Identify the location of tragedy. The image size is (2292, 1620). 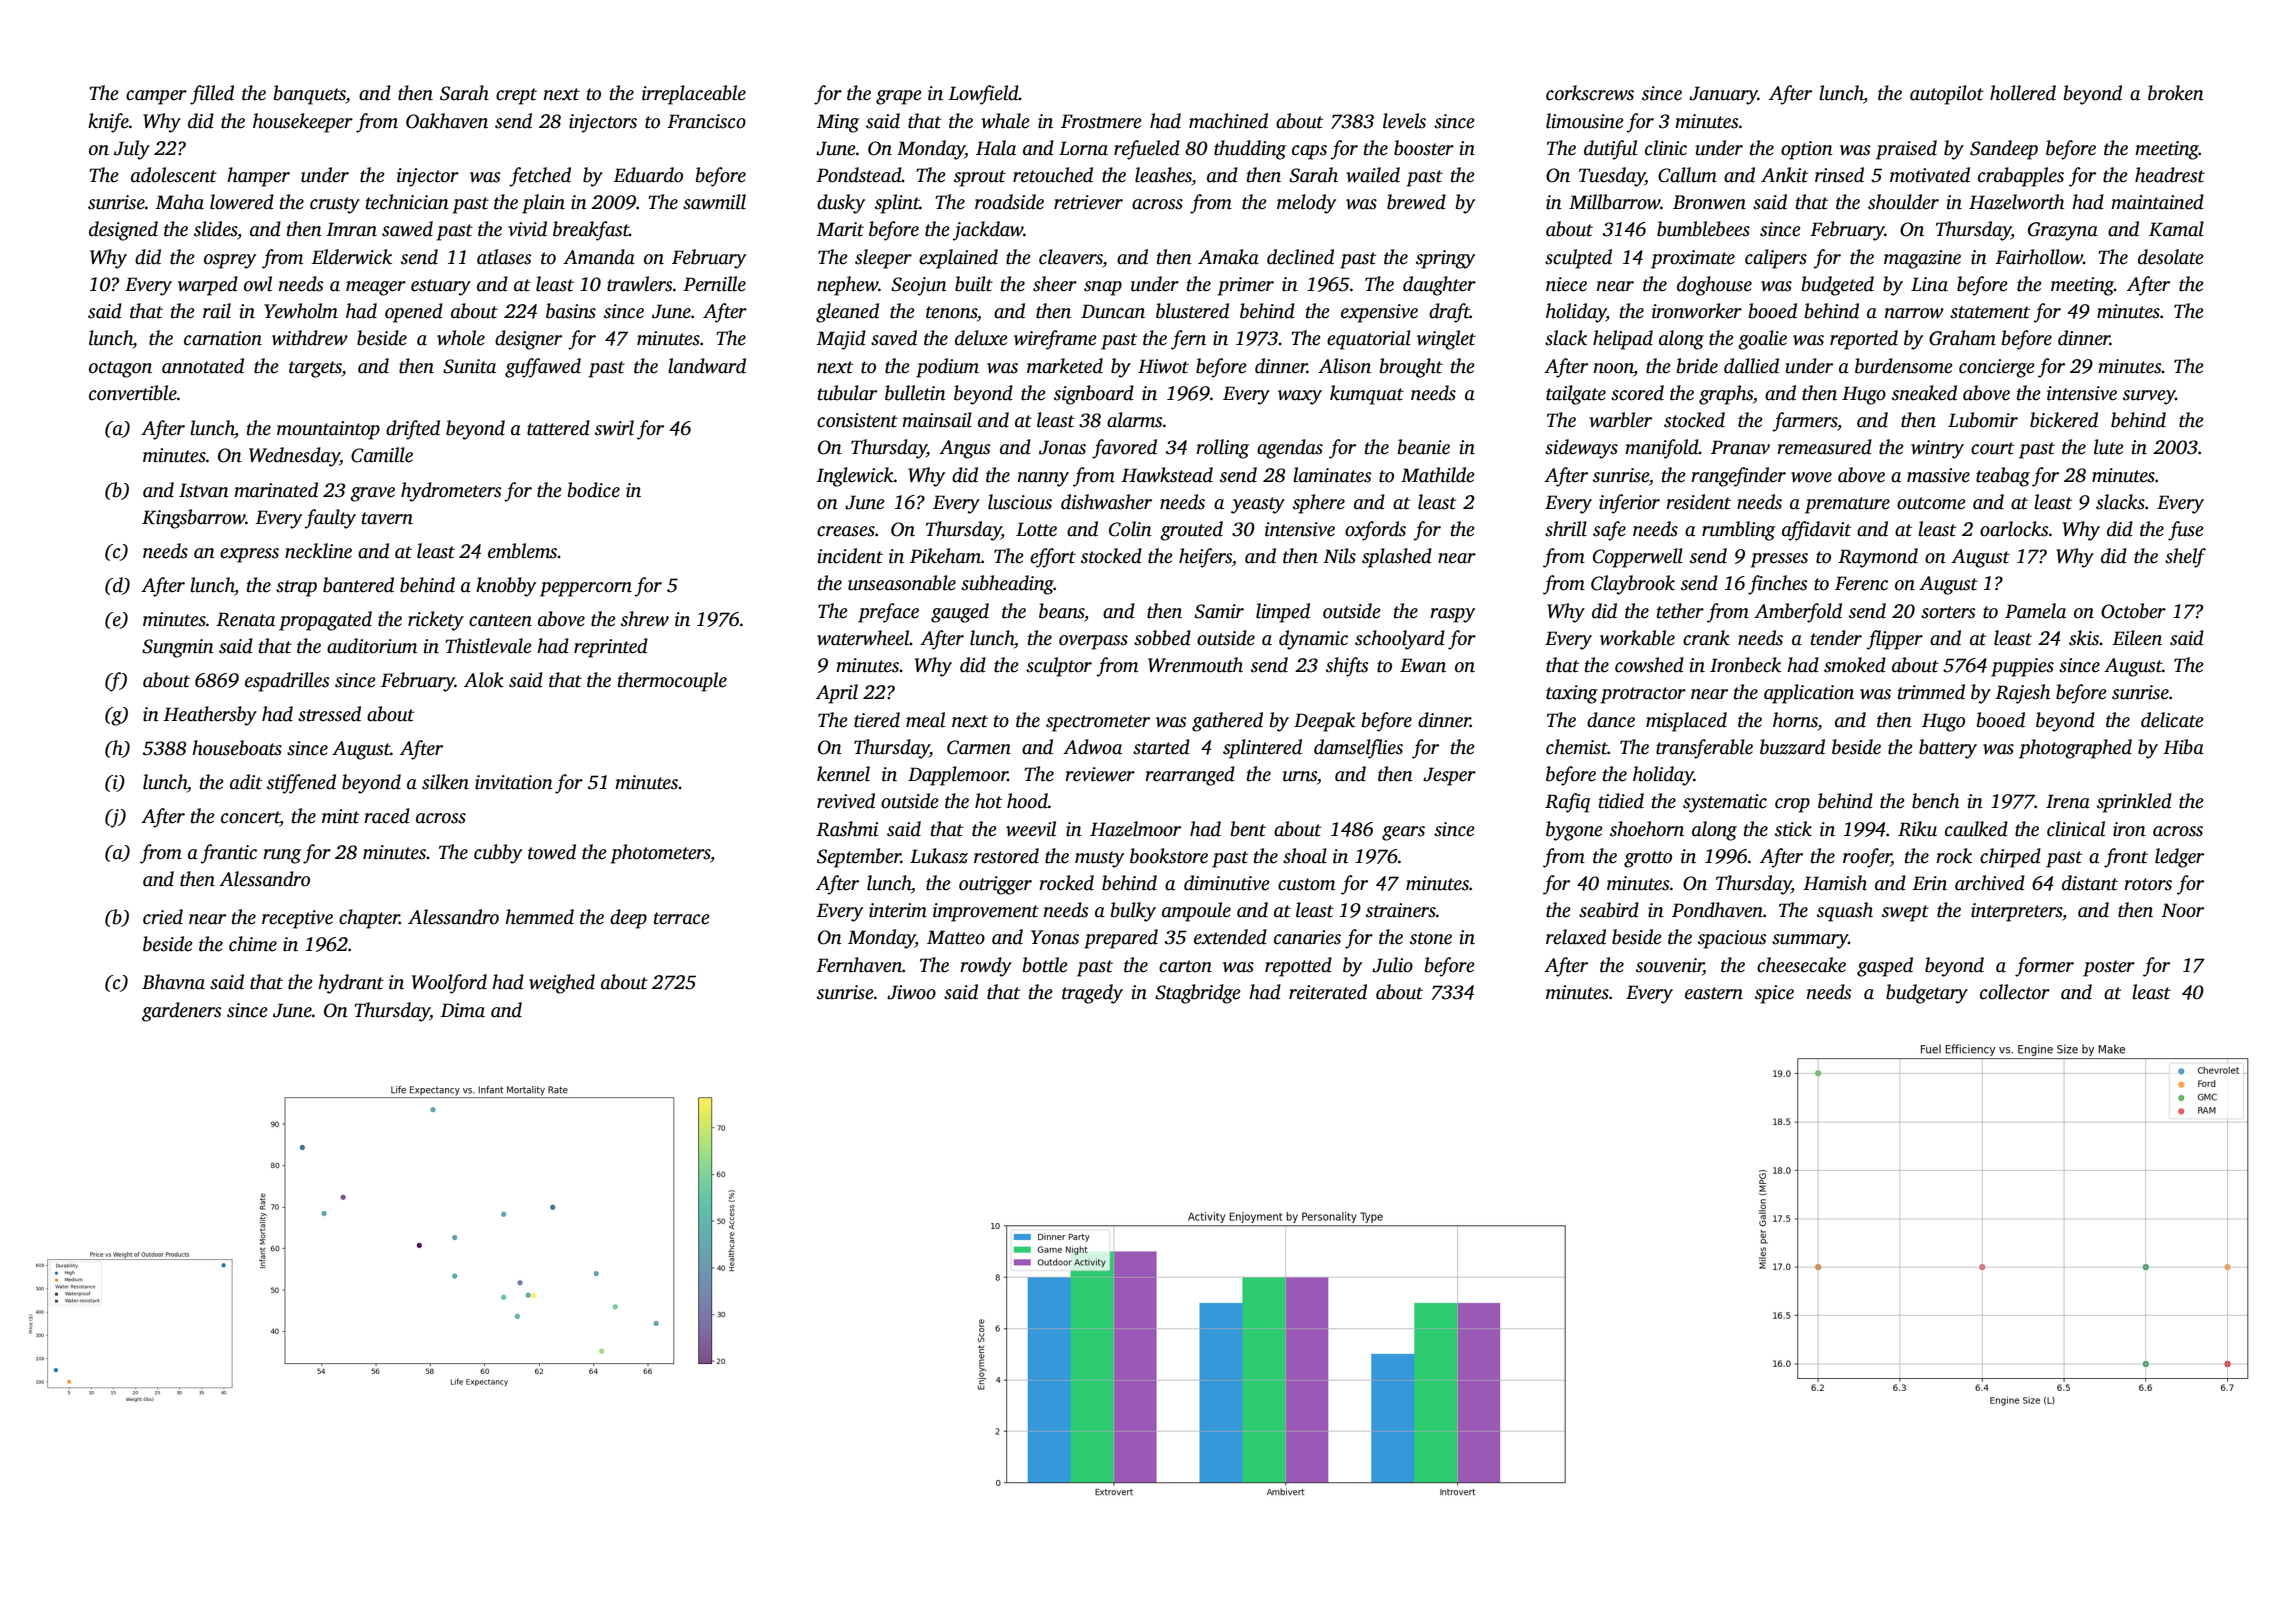
(1092, 994).
